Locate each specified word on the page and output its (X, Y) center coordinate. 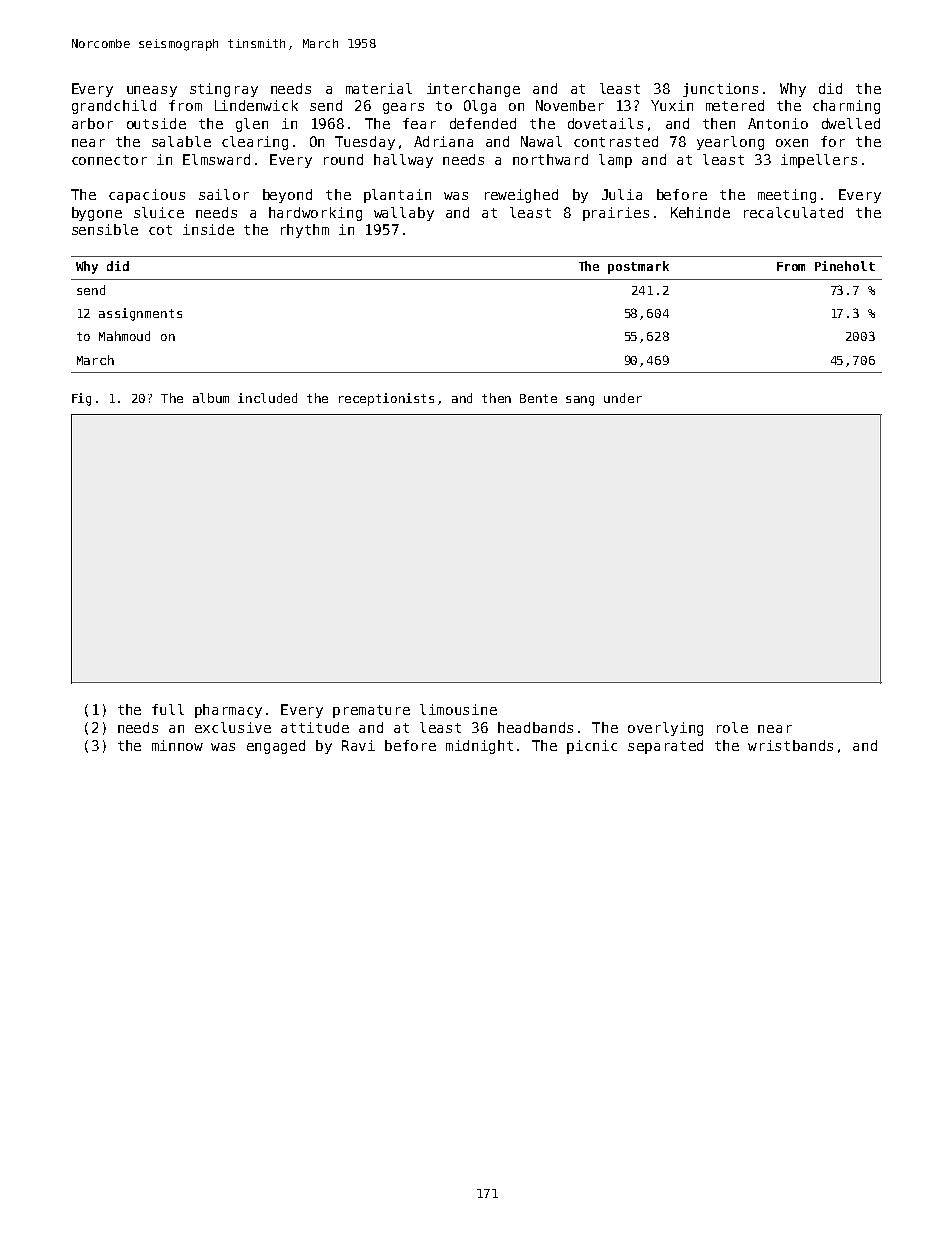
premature (371, 711)
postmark (638, 267)
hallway (403, 161)
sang (580, 401)
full (168, 709)
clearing (255, 143)
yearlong (730, 143)
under (623, 398)
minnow (177, 745)
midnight (479, 747)
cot (160, 230)
